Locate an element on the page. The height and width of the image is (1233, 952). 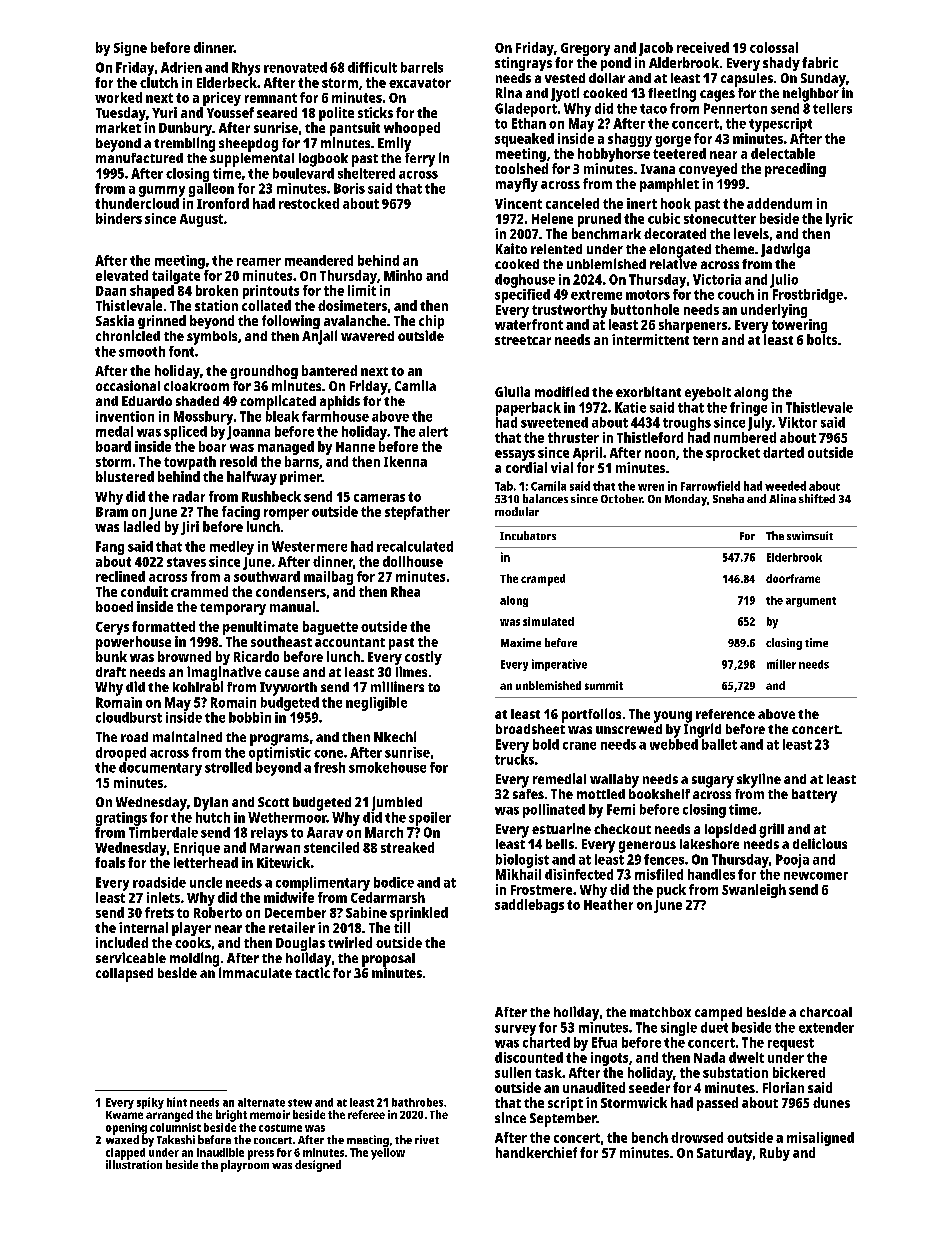
Minho is located at coordinates (403, 275).
